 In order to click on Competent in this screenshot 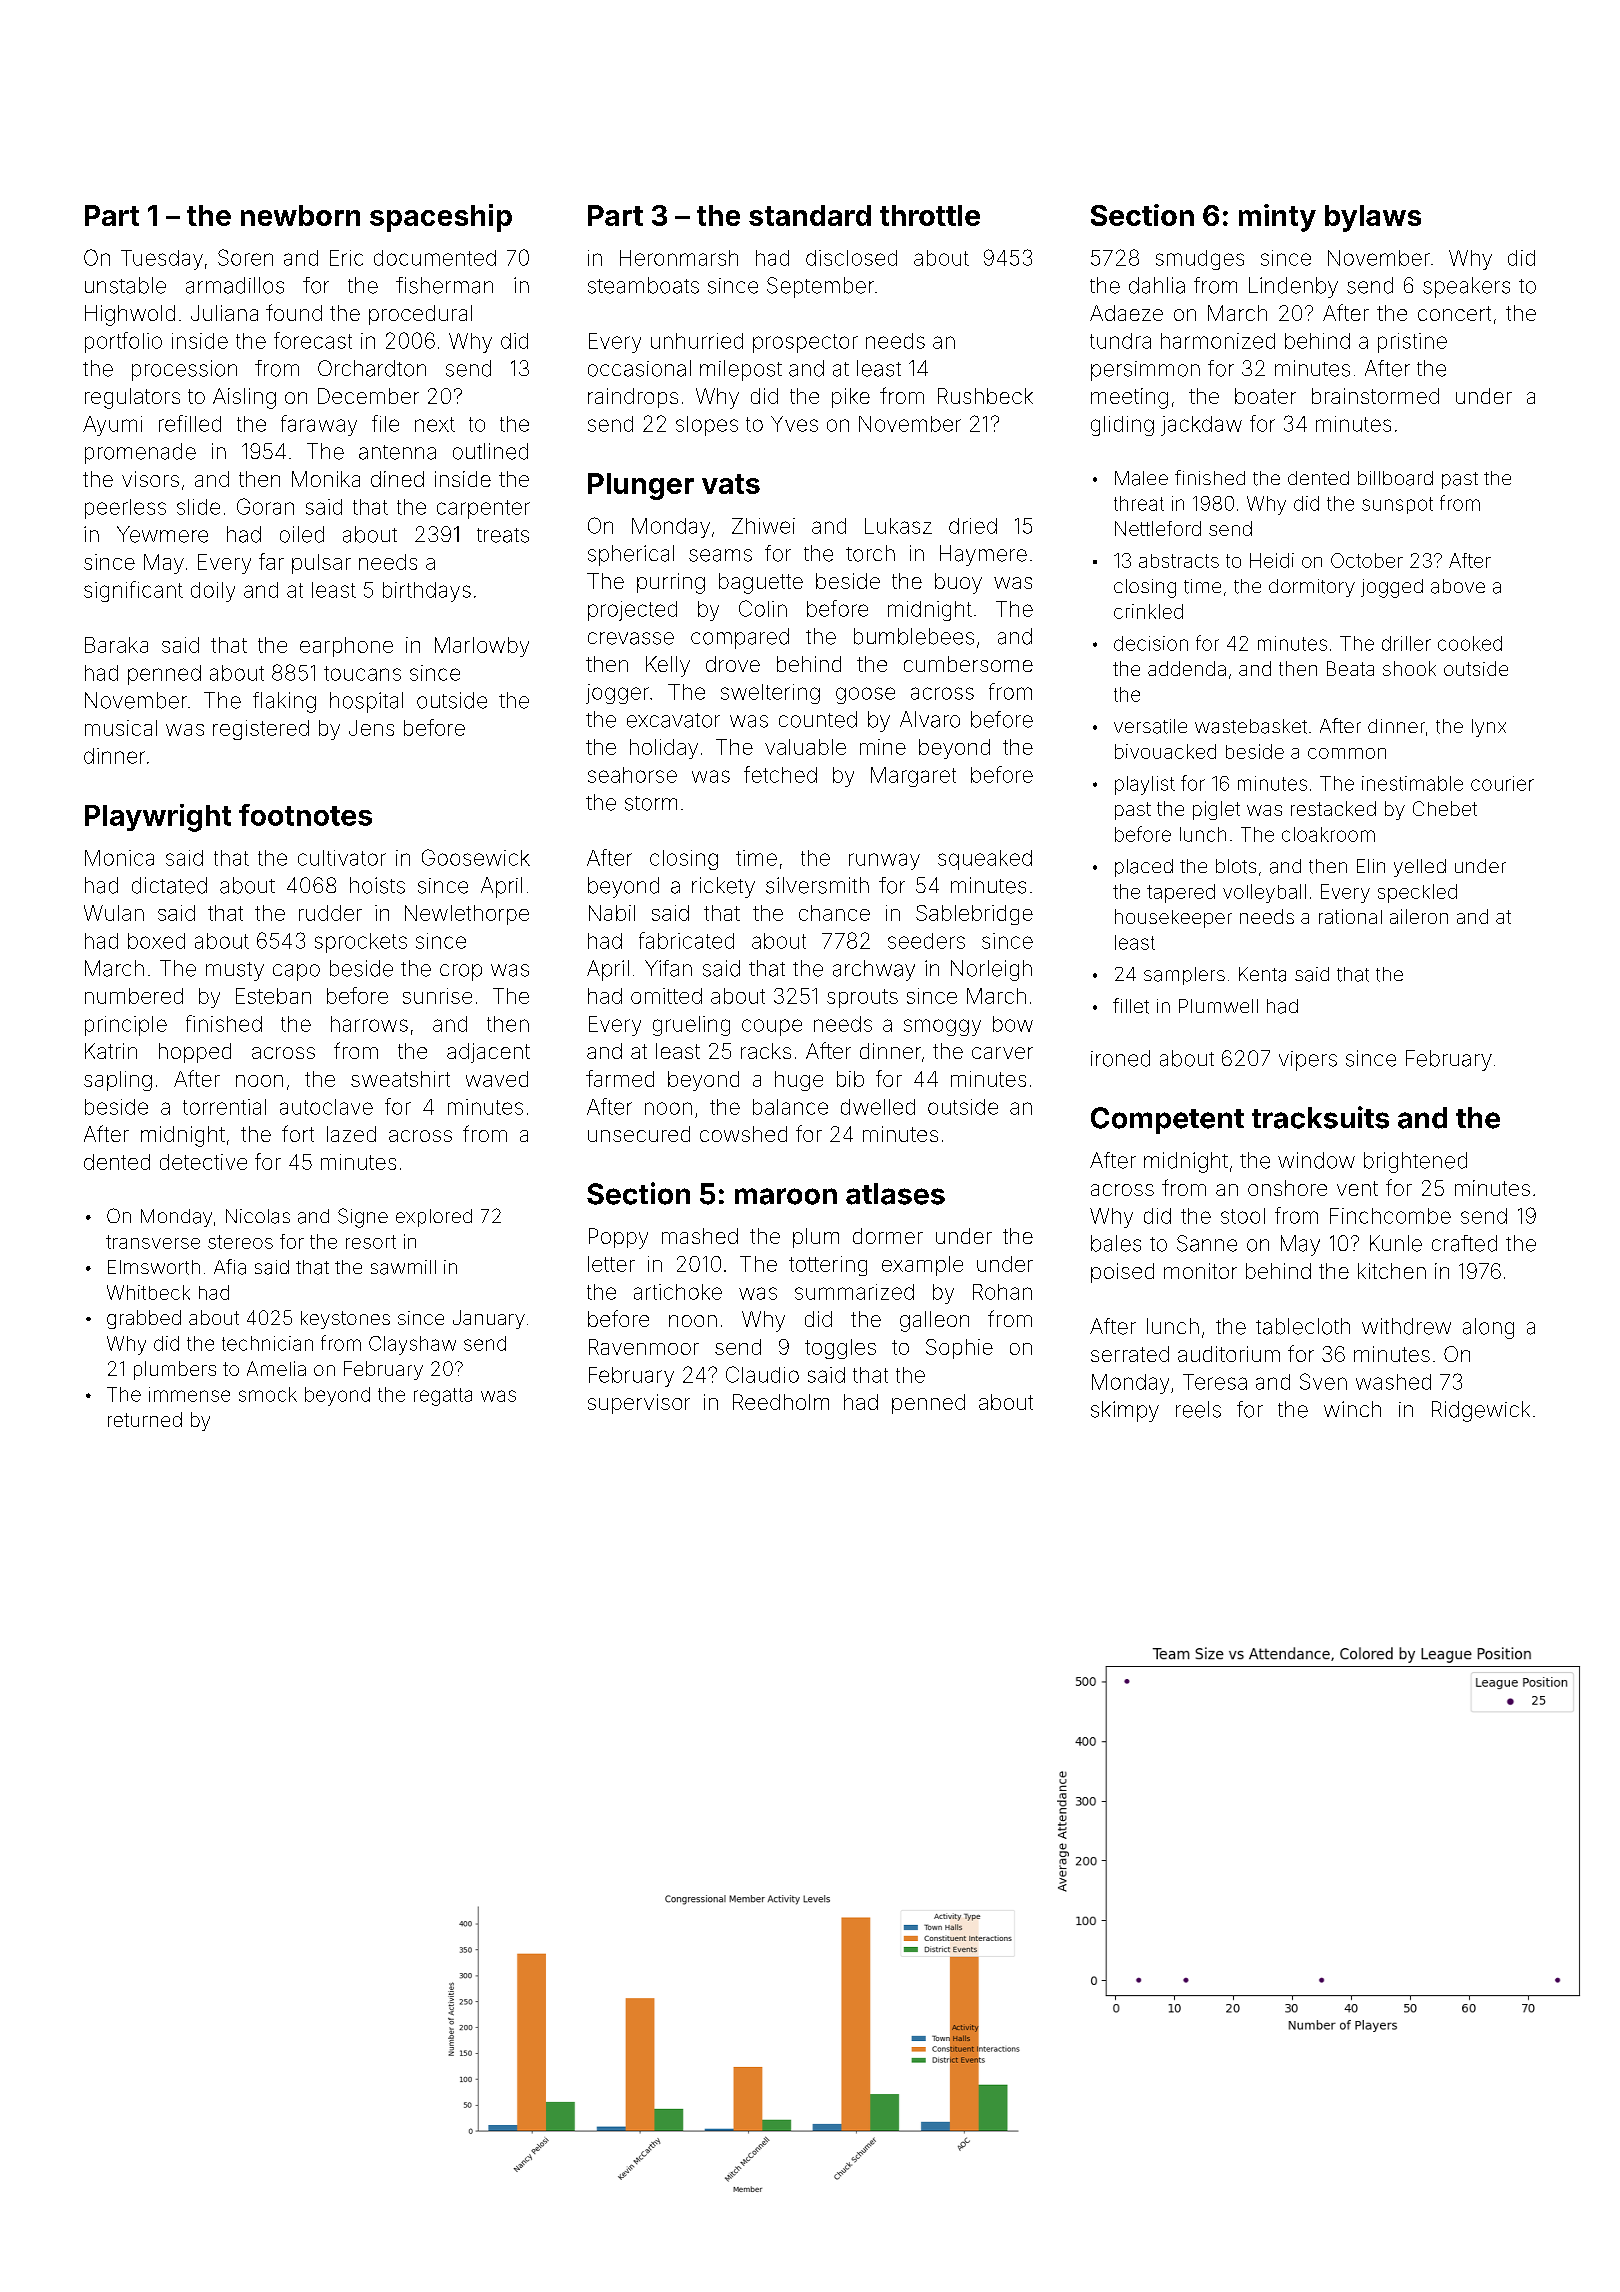, I will do `click(1167, 1120)`.
